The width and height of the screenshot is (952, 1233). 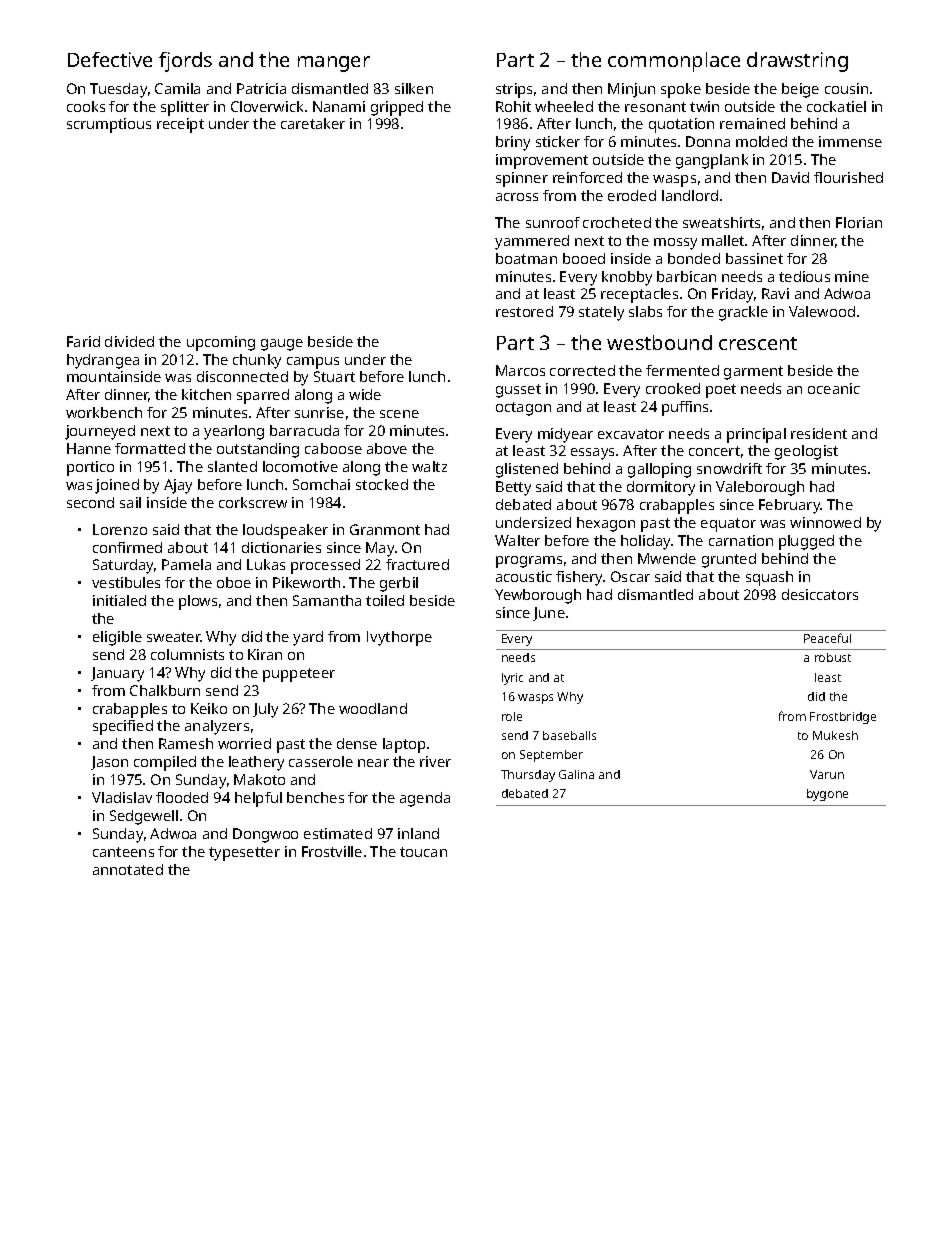 What do you see at coordinates (549, 614) in the screenshot?
I see `June` at bounding box center [549, 614].
